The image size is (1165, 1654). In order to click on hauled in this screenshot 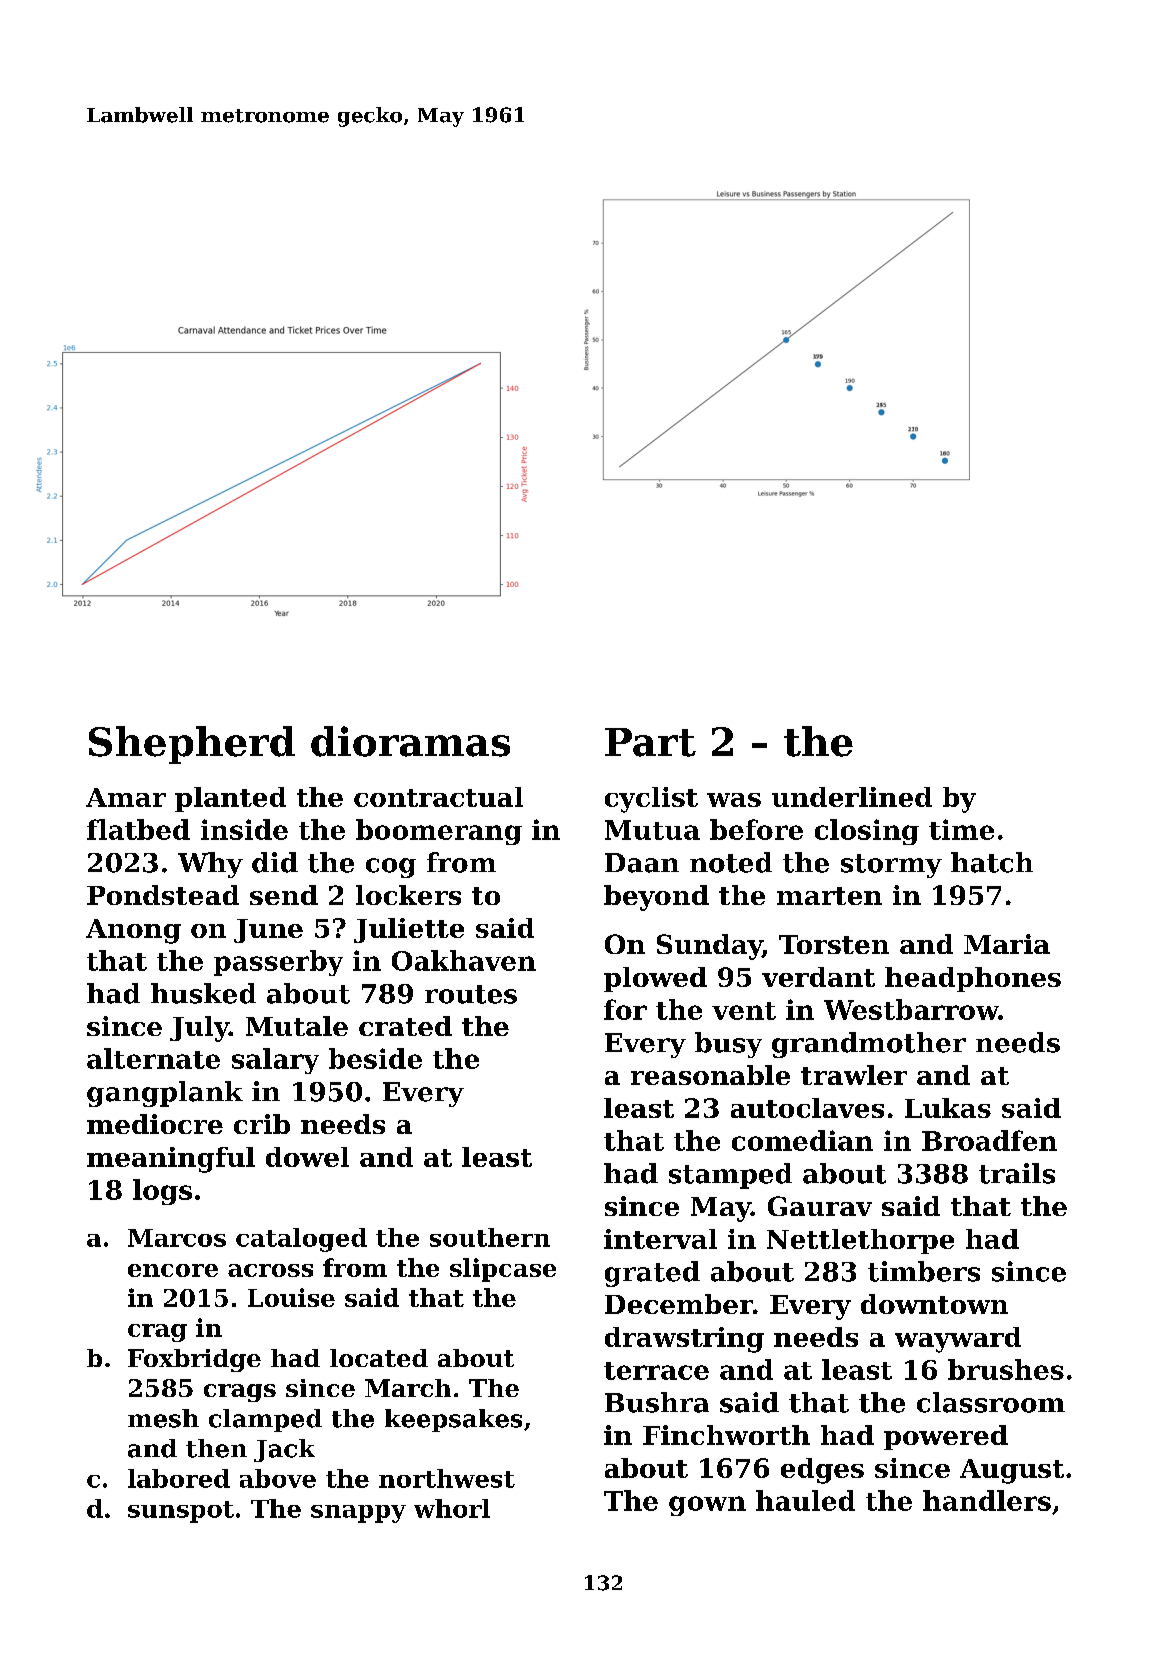, I will do `click(805, 1500)`.
